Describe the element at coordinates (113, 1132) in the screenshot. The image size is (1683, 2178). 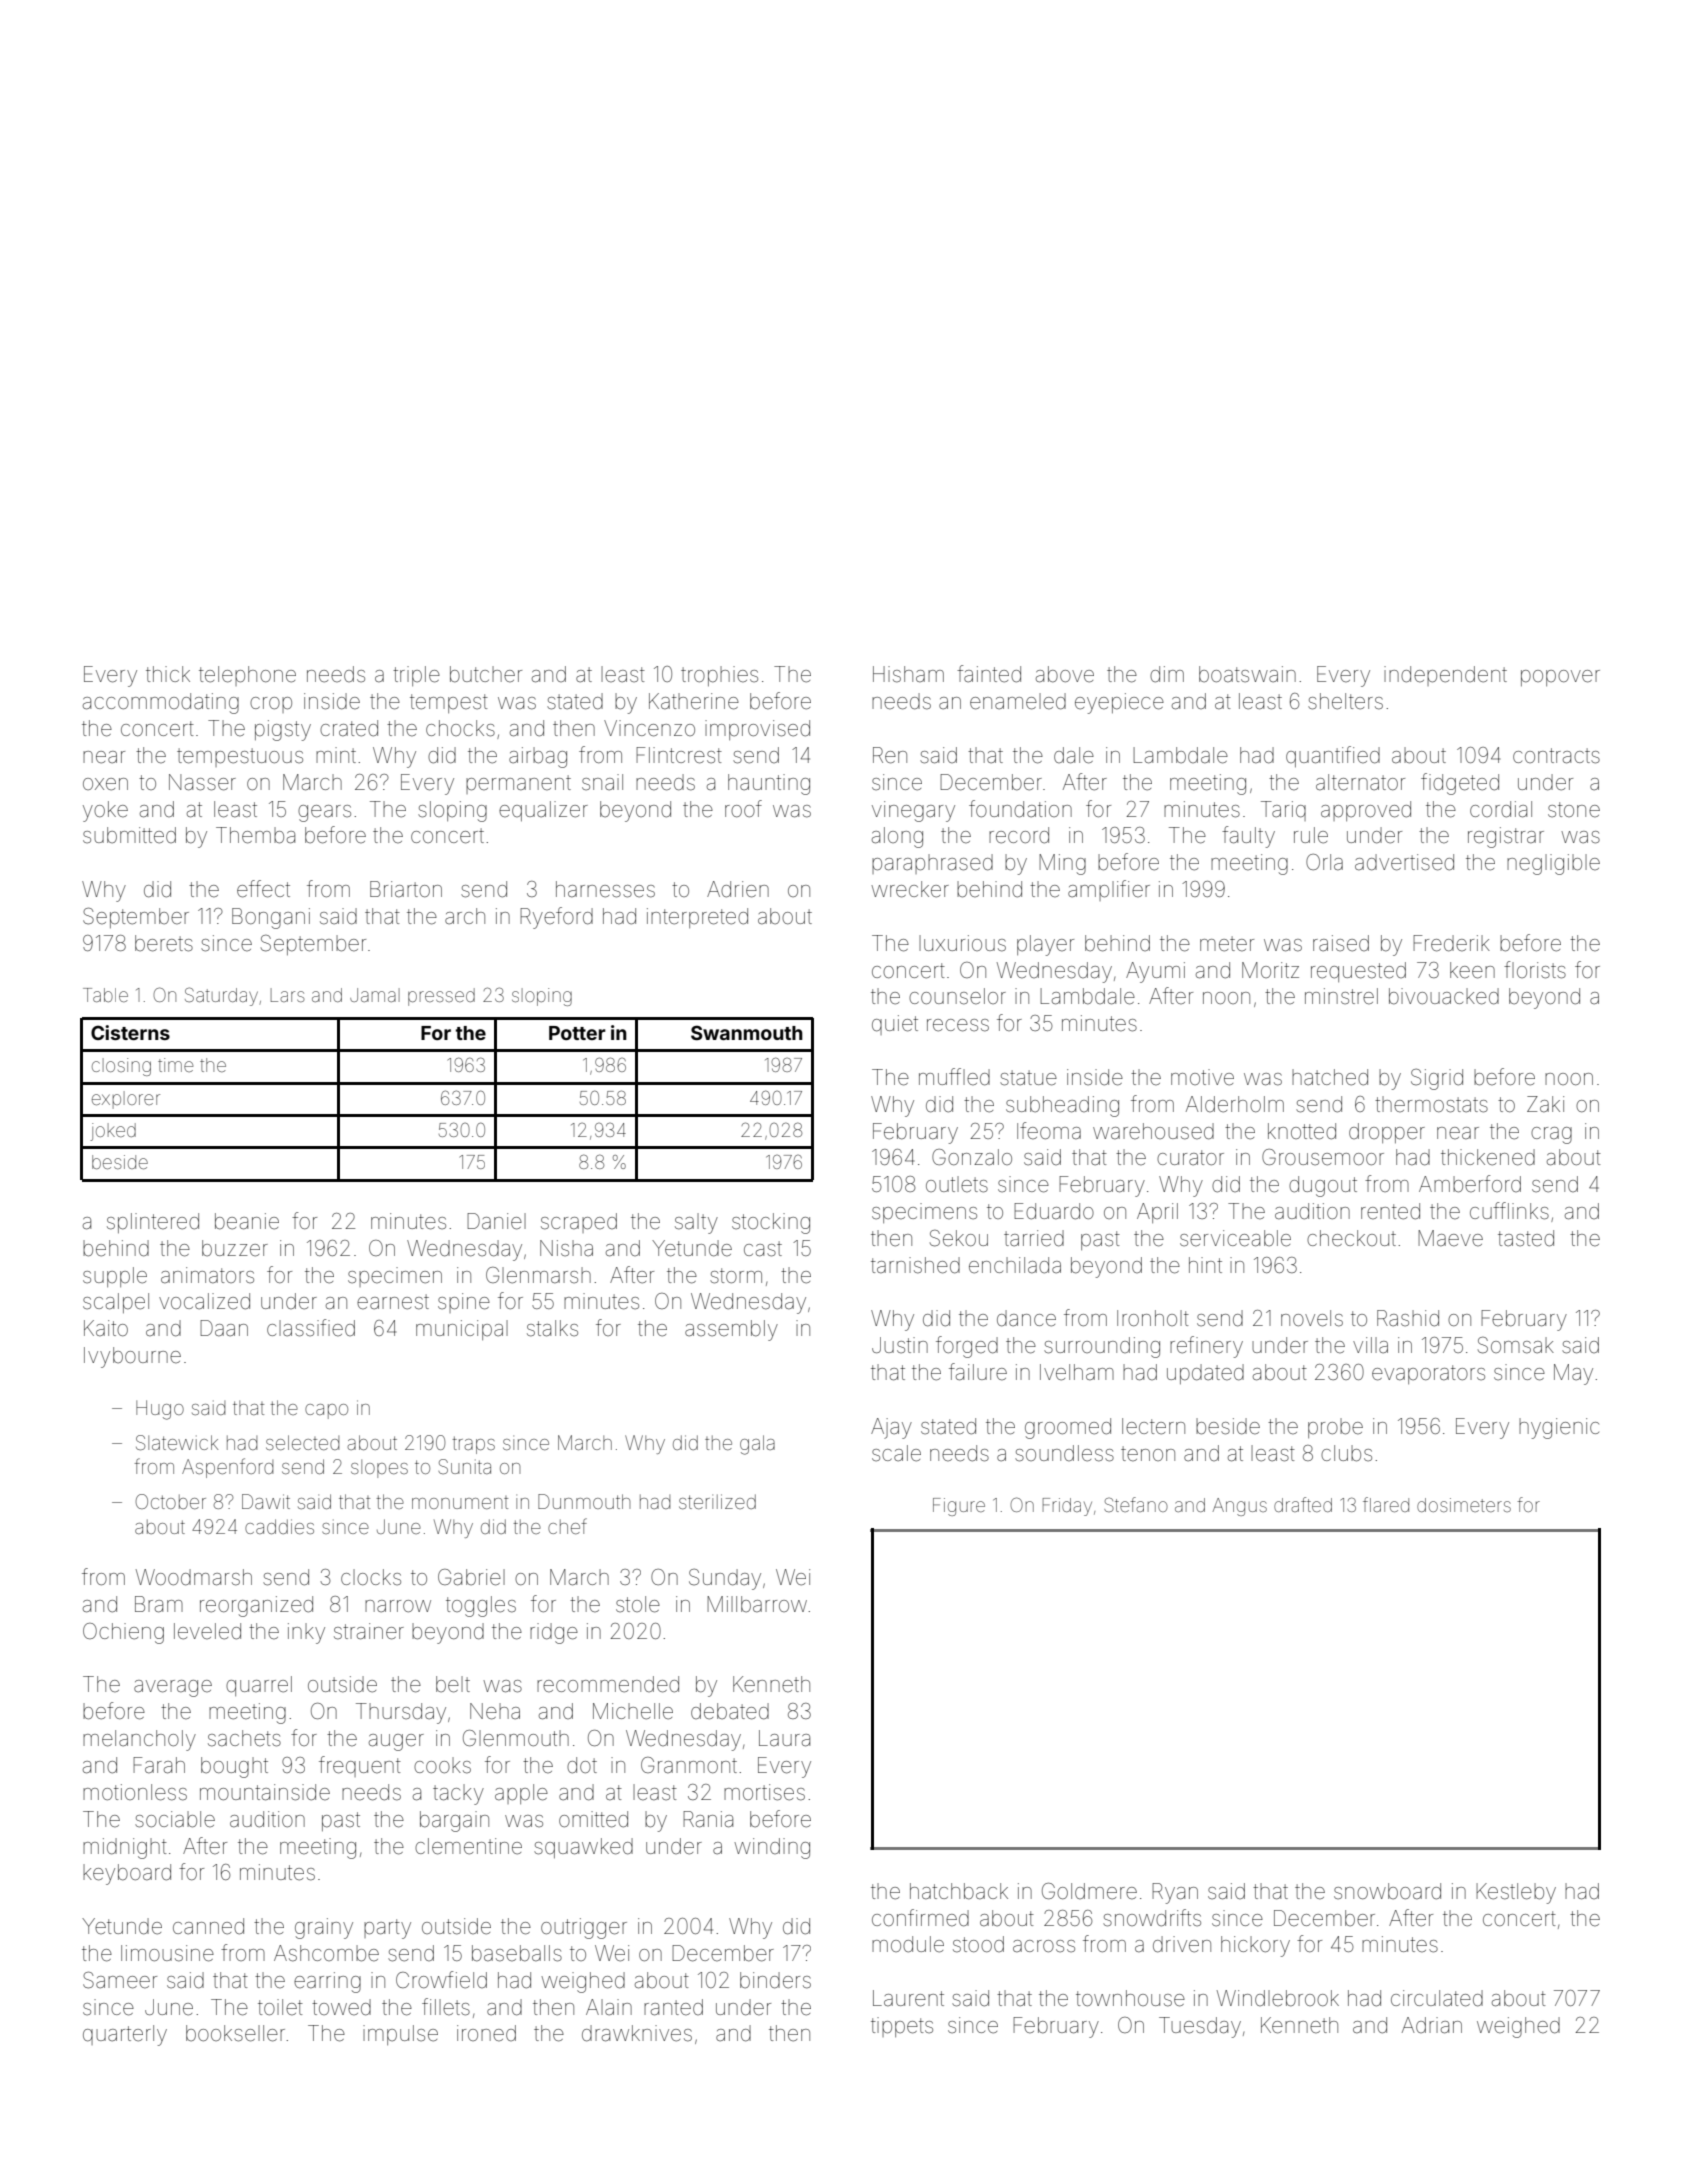
I see `joked` at that location.
